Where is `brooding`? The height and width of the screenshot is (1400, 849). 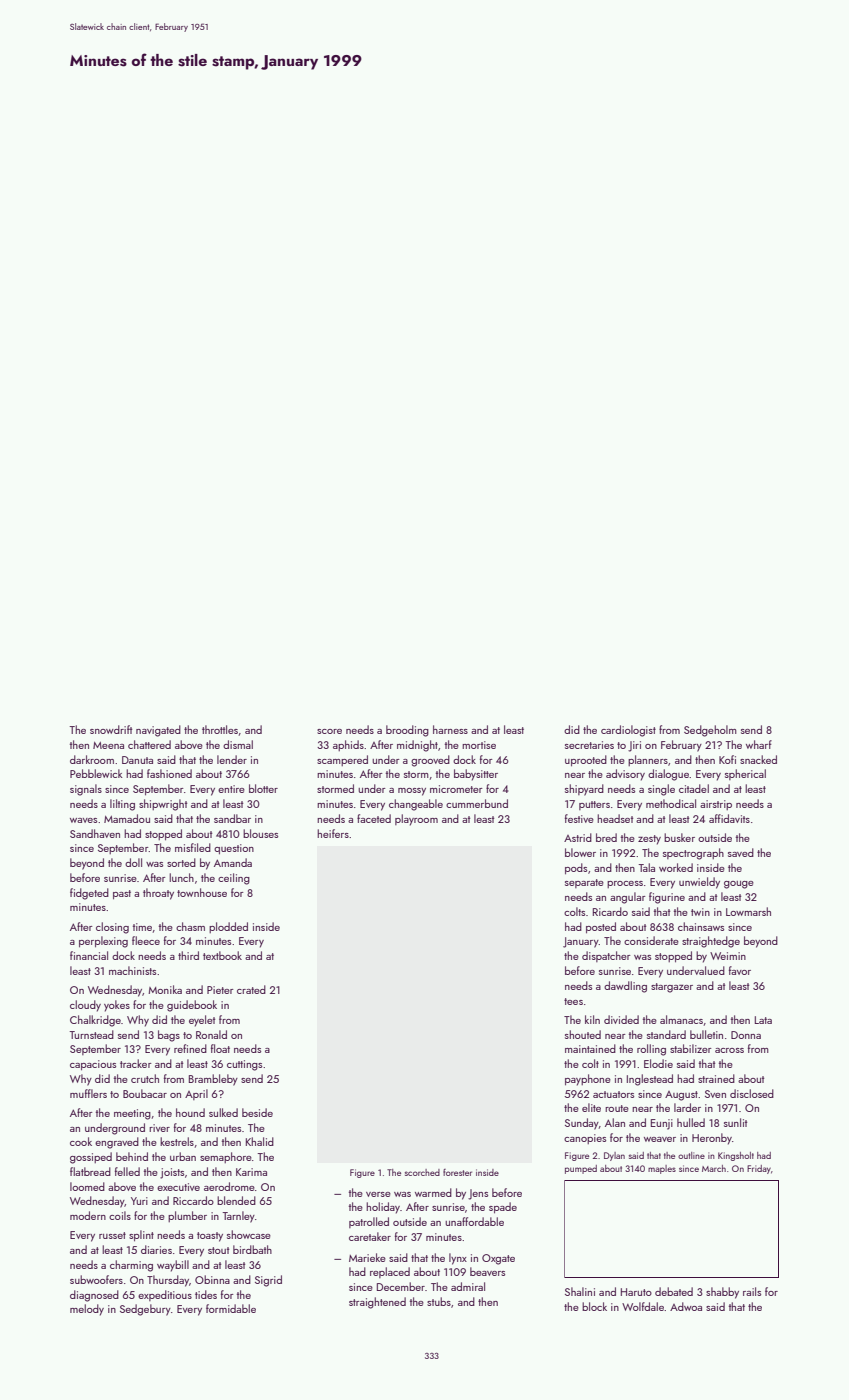 brooding is located at coordinates (407, 731).
